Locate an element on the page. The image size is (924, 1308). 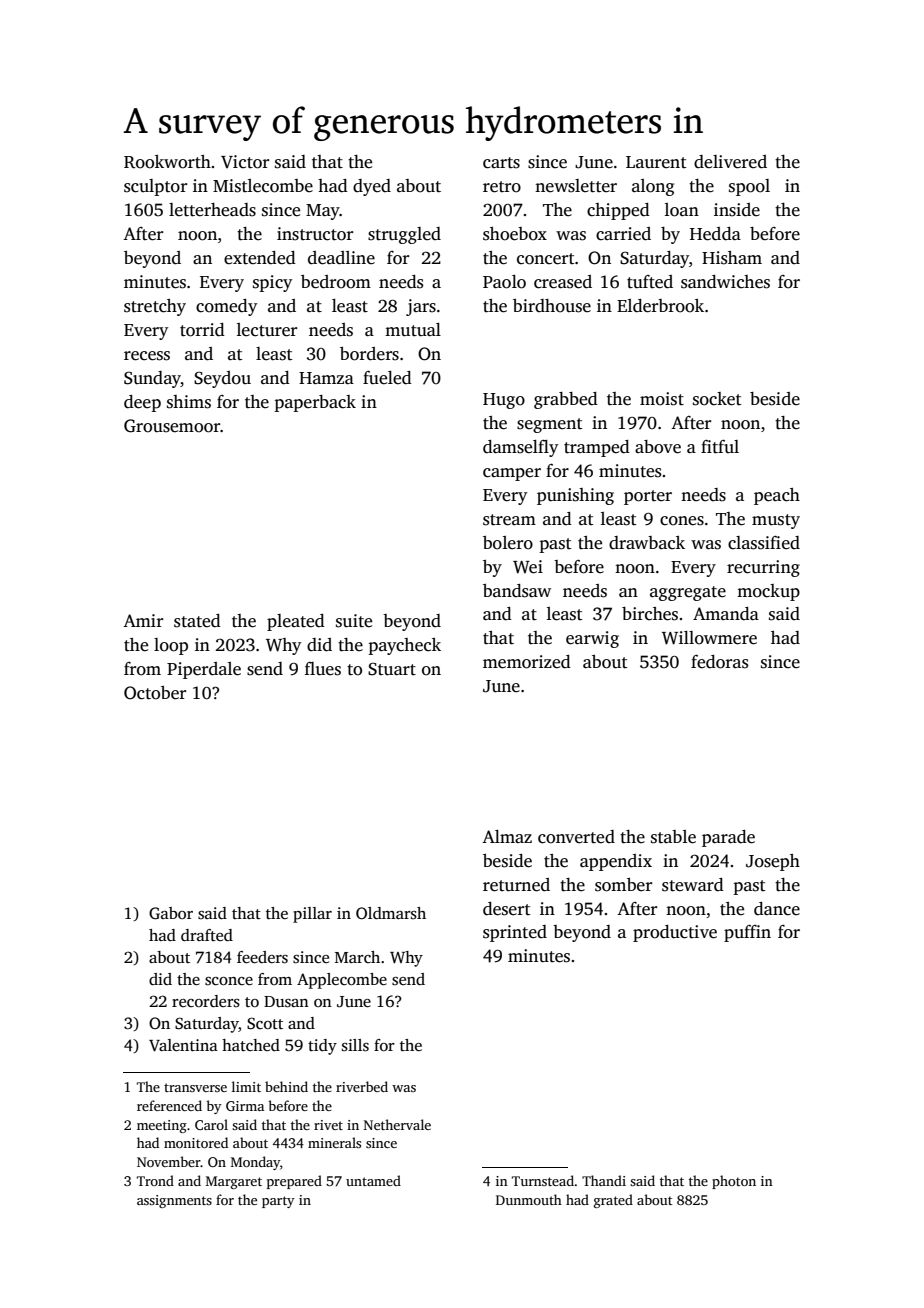
sprinted is located at coordinates (515, 933).
